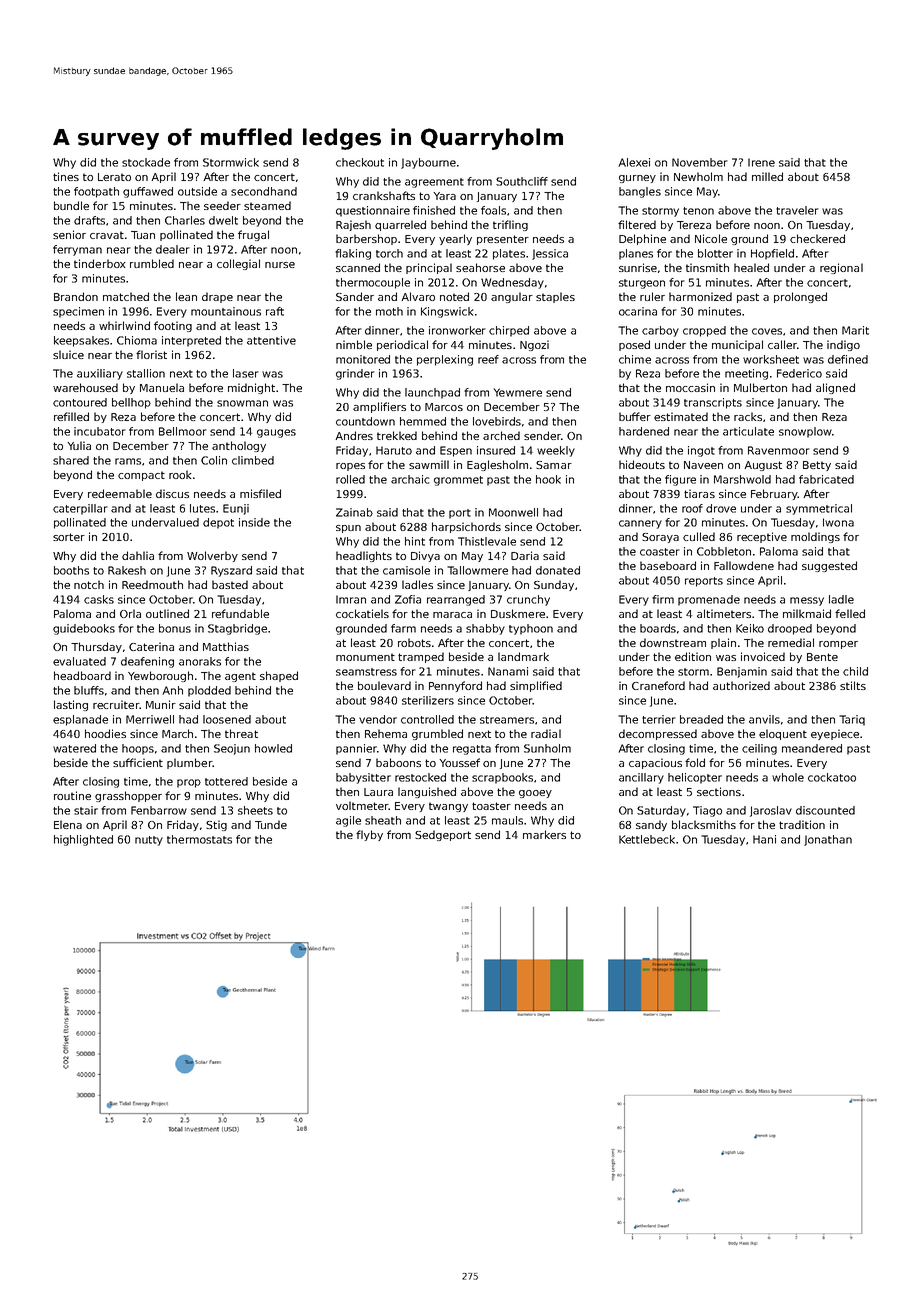 This screenshot has height=1308, width=924. What do you see at coordinates (762, 537) in the screenshot?
I see `receptive` at bounding box center [762, 537].
